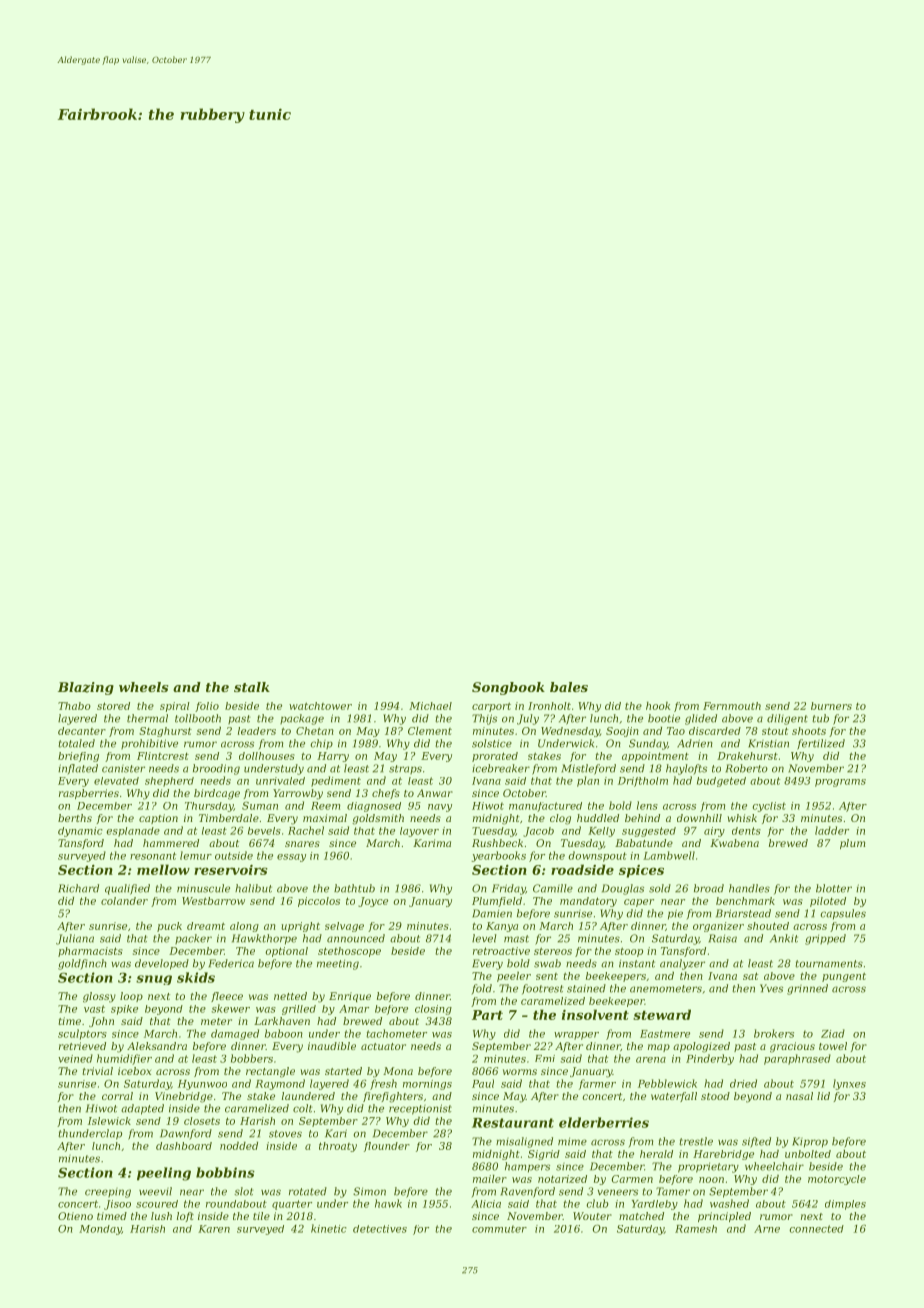 This document has height=1308, width=924. I want to click on tournaments, so click(829, 964).
